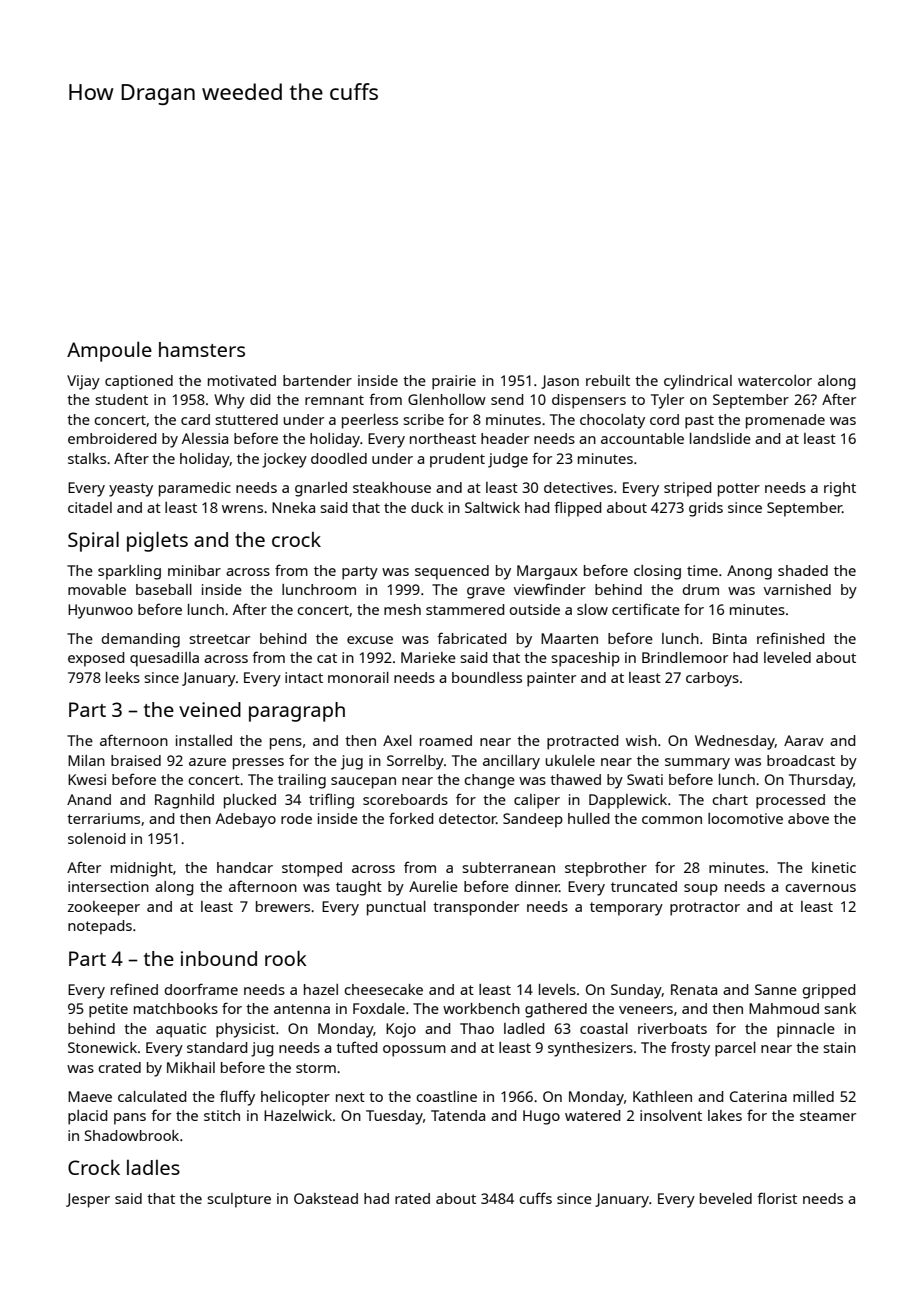 The height and width of the page is (1308, 924). I want to click on Maeve, so click(90, 1096).
